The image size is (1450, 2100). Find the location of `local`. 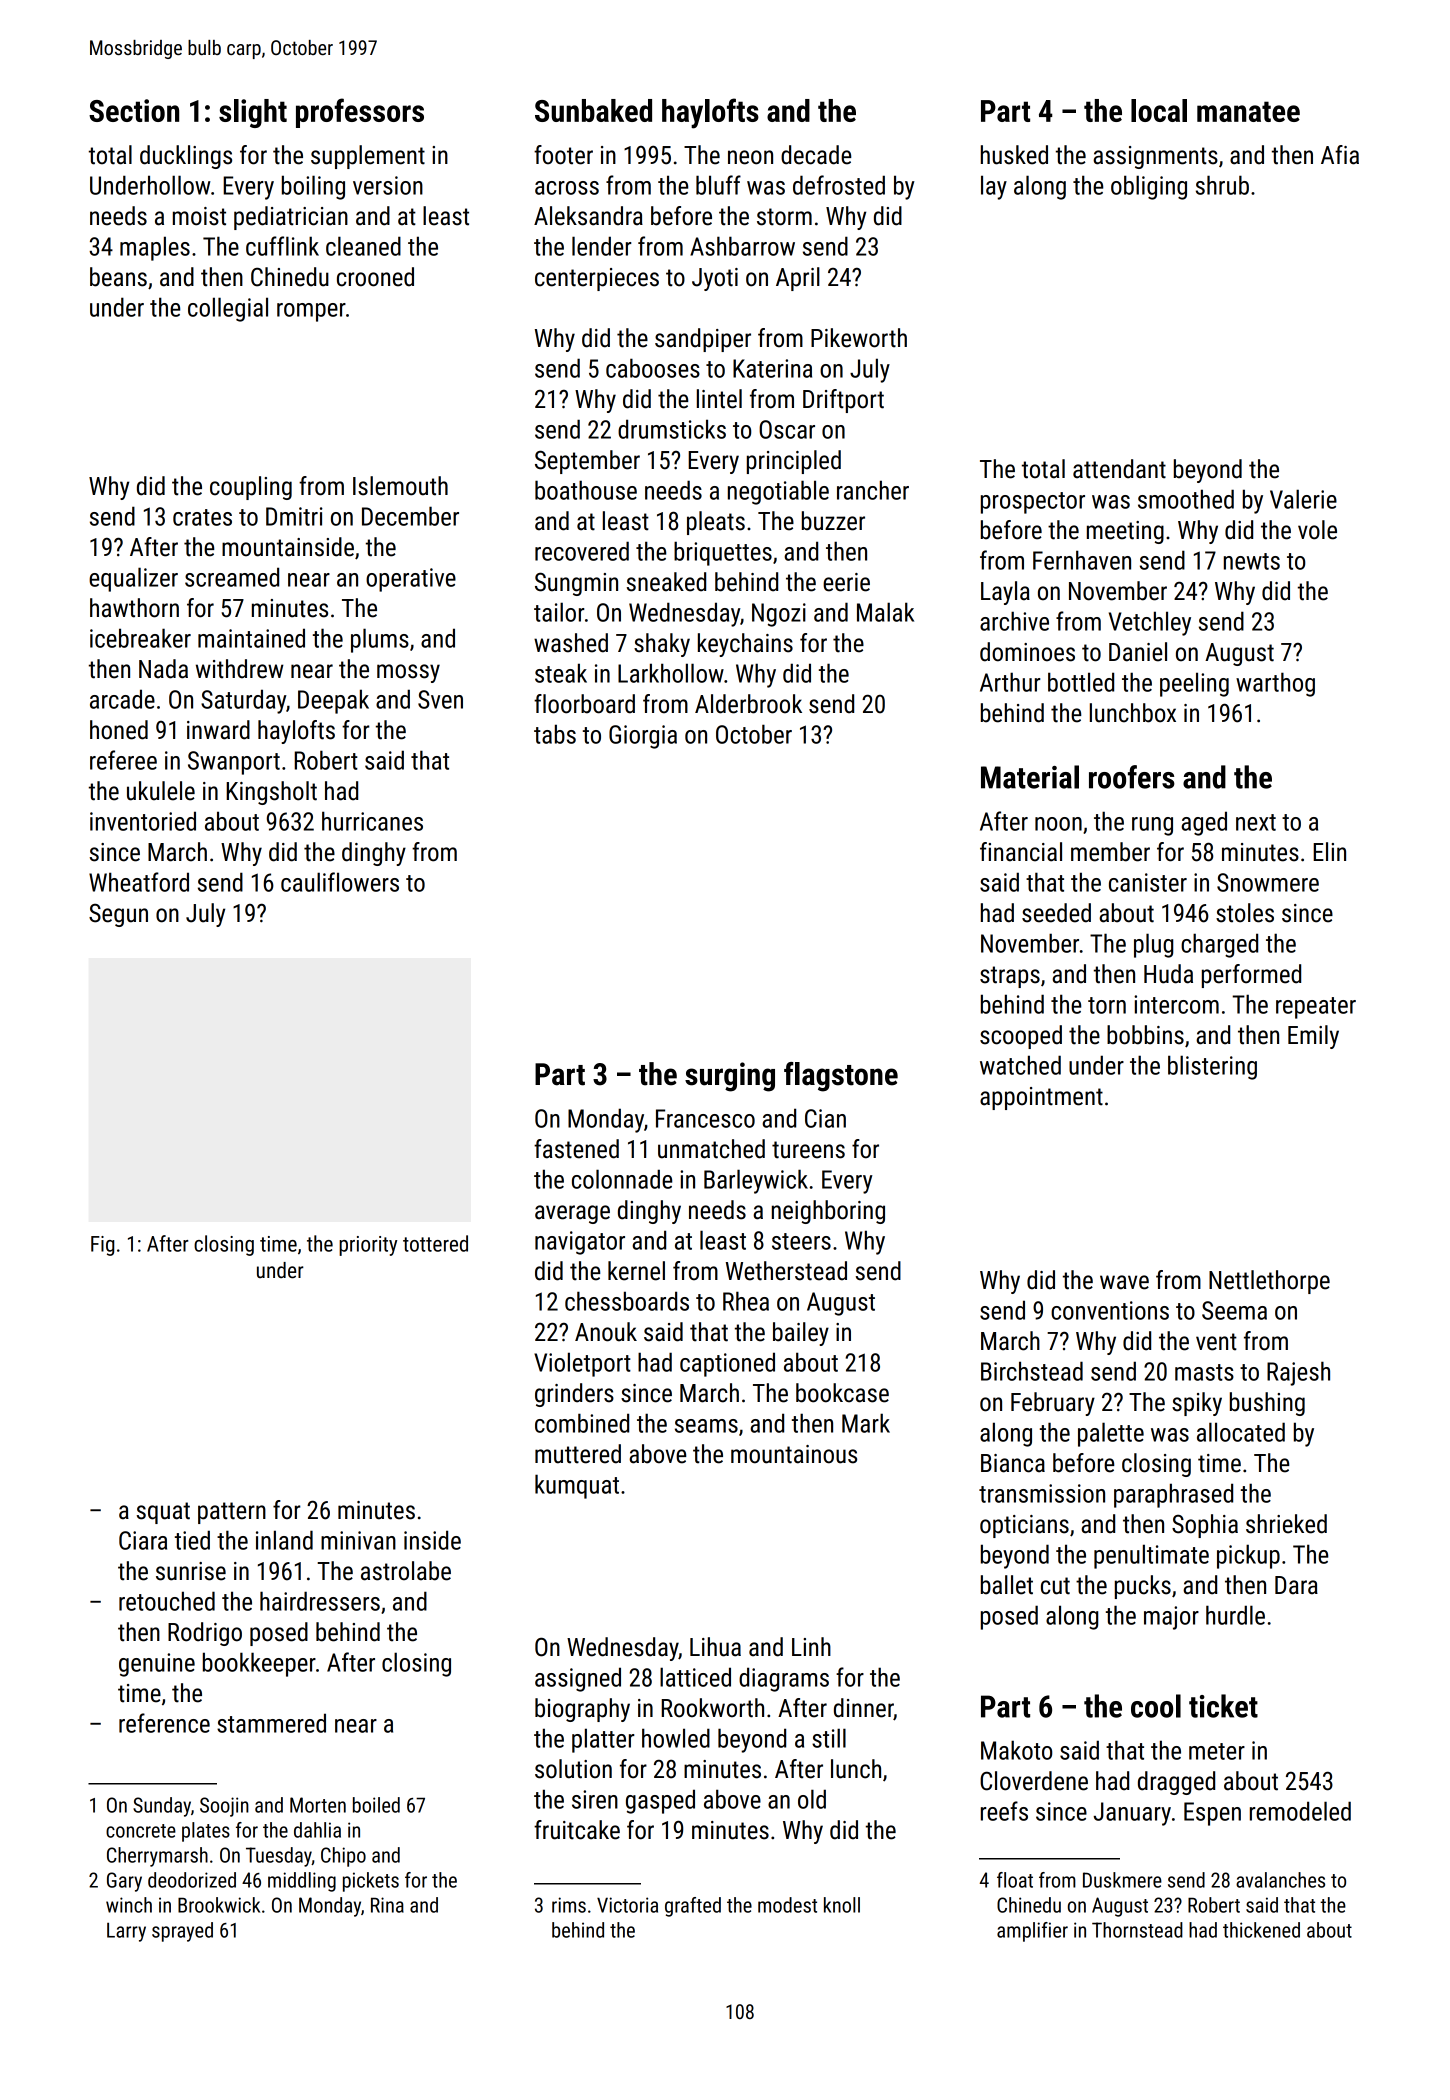

local is located at coordinates (1159, 110).
